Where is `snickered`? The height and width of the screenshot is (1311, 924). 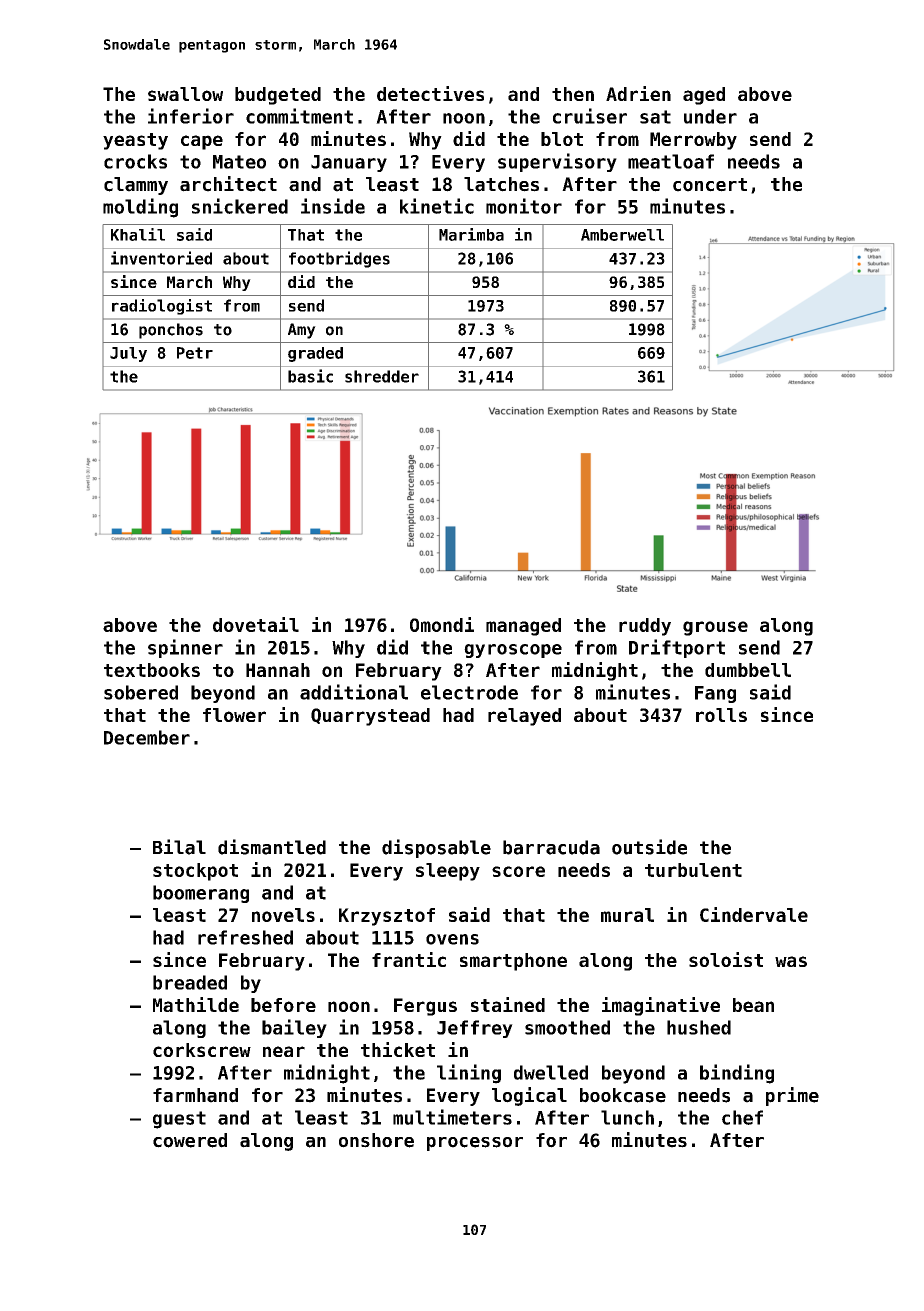
snickered is located at coordinates (240, 206).
